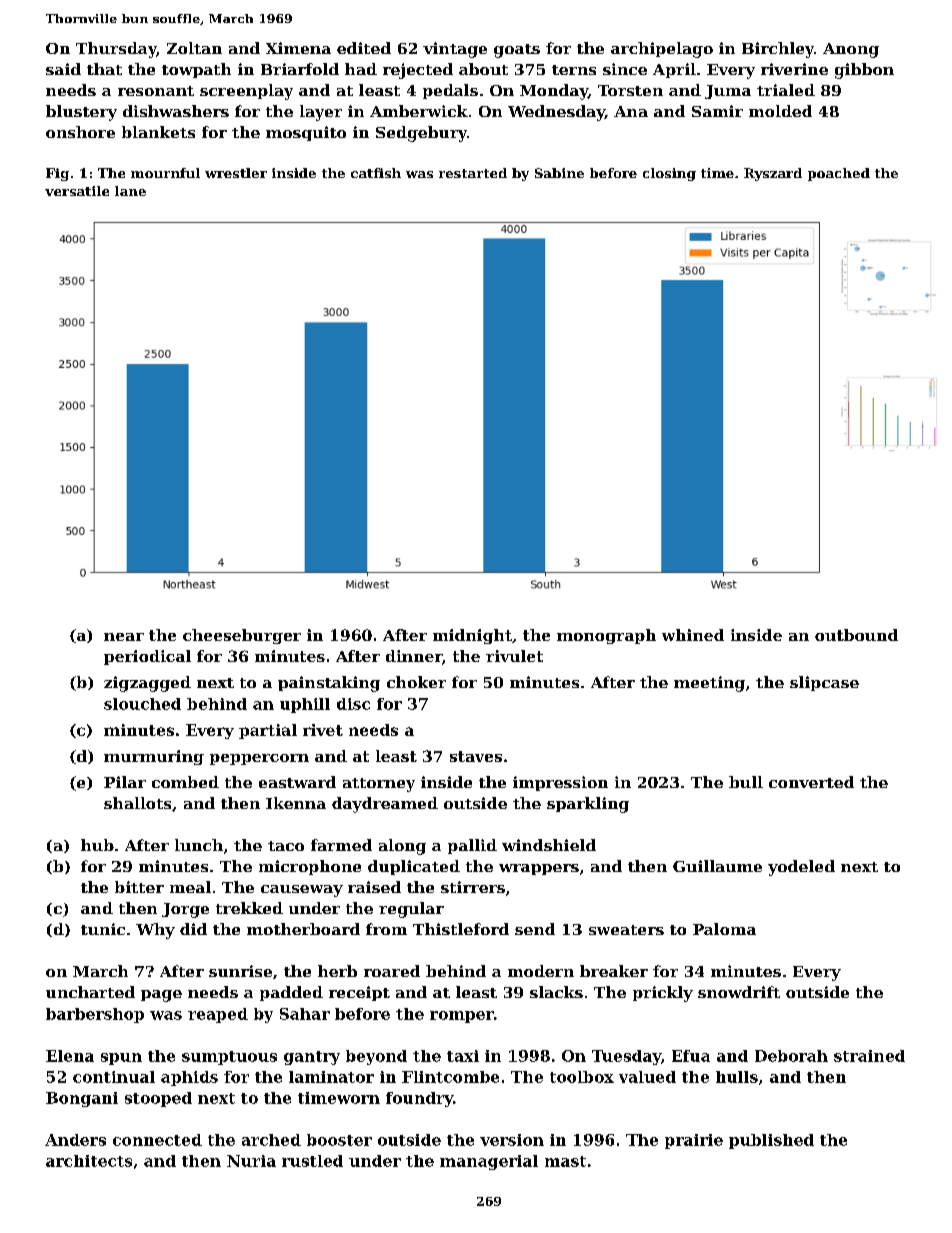 The width and height of the document is (952, 1233). What do you see at coordinates (364, 48) in the document?
I see `edited` at bounding box center [364, 48].
